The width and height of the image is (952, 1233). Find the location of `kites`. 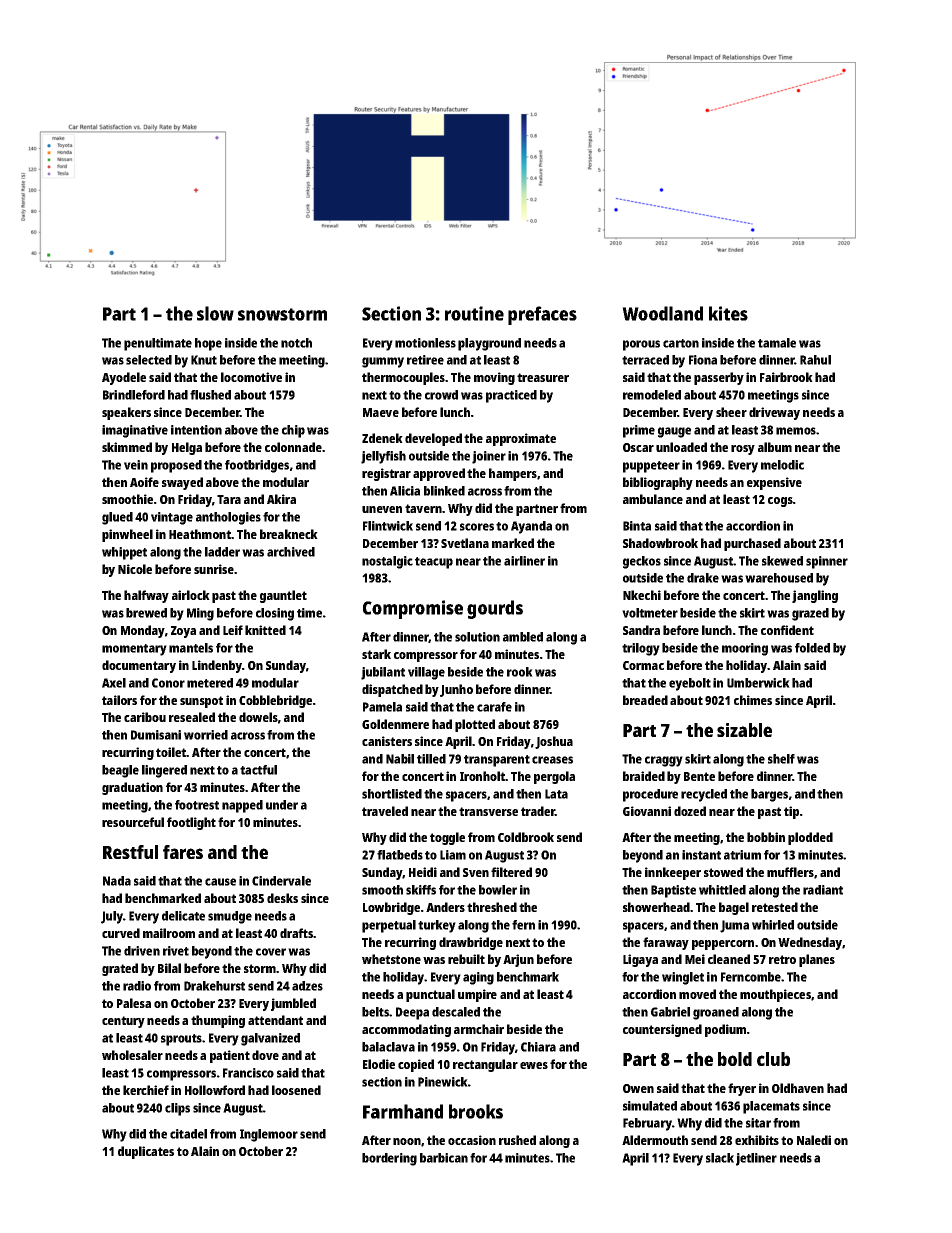

kites is located at coordinates (728, 313).
